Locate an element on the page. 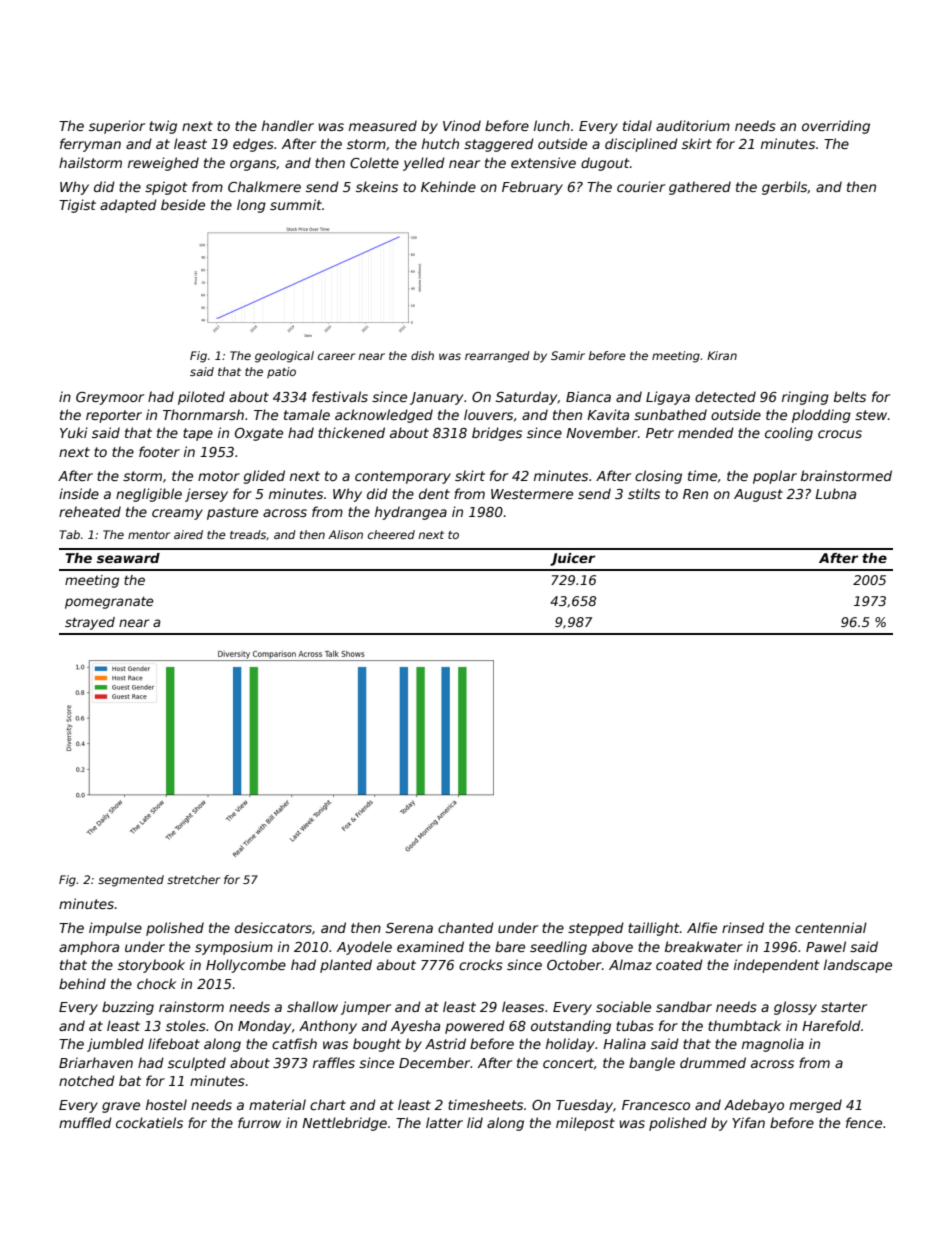 The width and height of the page is (952, 1233). rearranged is located at coordinates (497, 357).
